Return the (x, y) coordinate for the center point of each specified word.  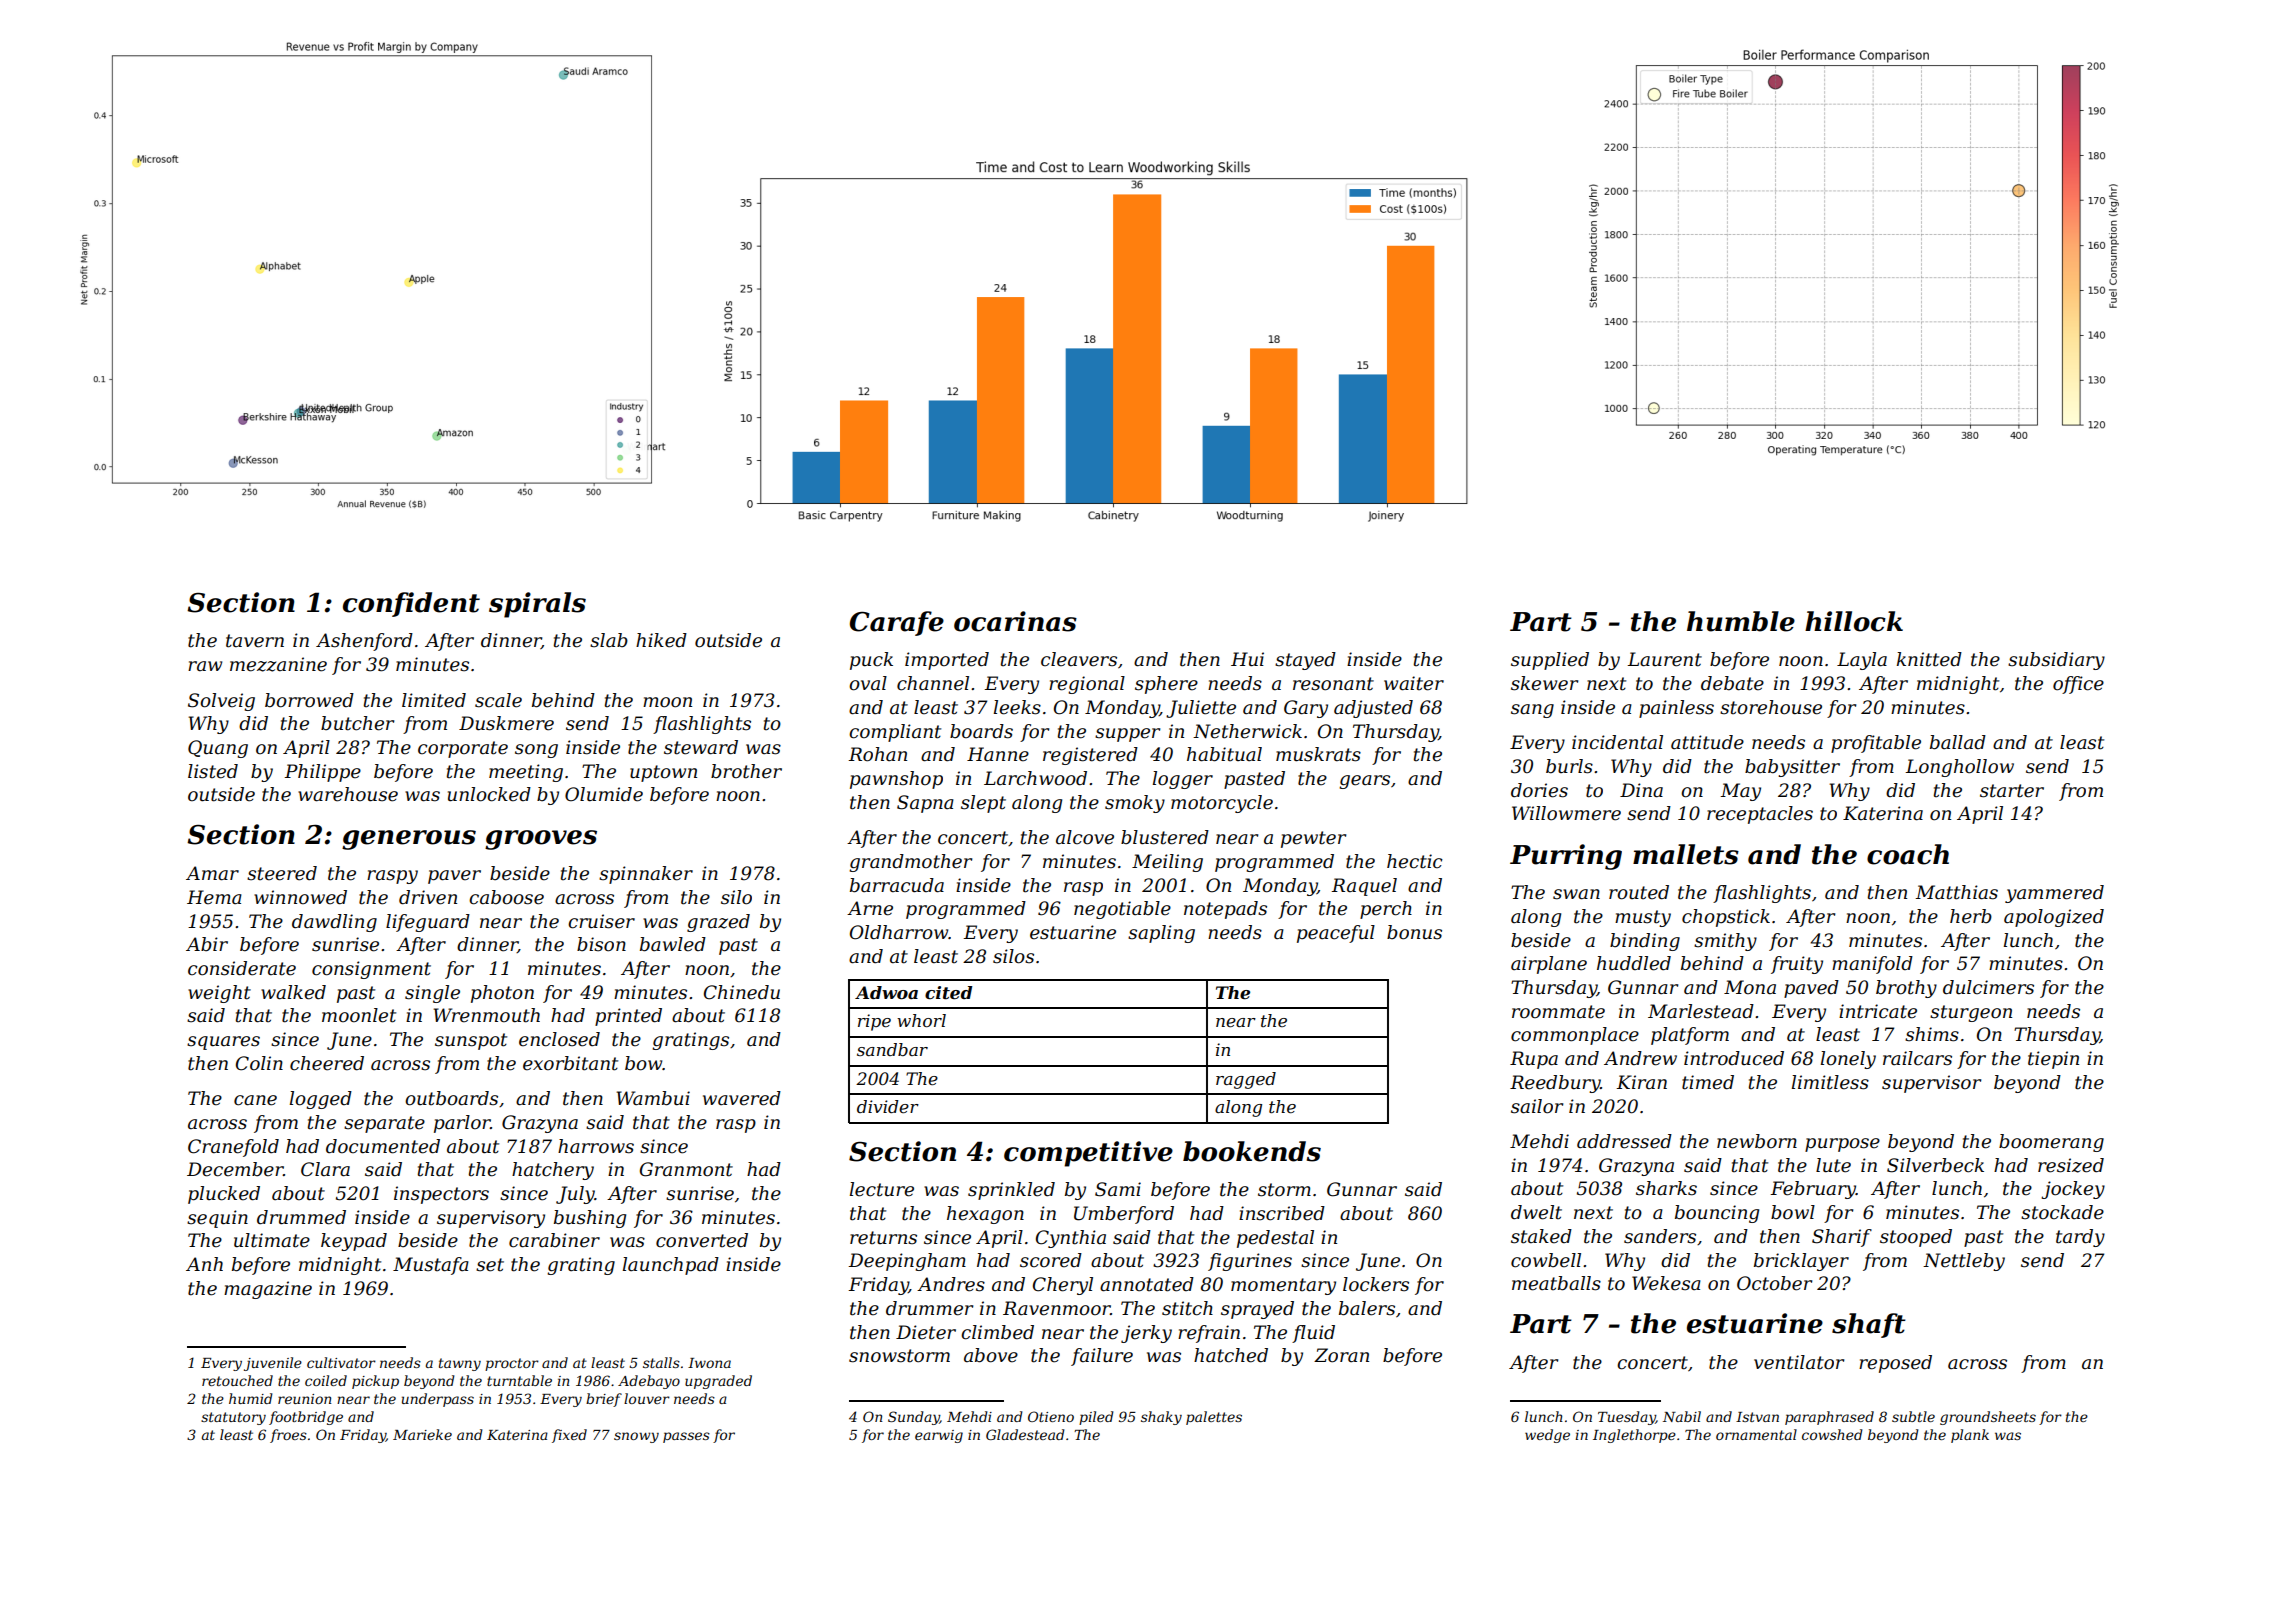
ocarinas (1015, 621)
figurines (1250, 1262)
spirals (537, 605)
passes (686, 1437)
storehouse (1771, 707)
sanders (1660, 1236)
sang (1532, 711)
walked (293, 992)
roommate (1558, 1012)
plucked (224, 1195)
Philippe (322, 773)
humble (1741, 621)
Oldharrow (899, 932)
